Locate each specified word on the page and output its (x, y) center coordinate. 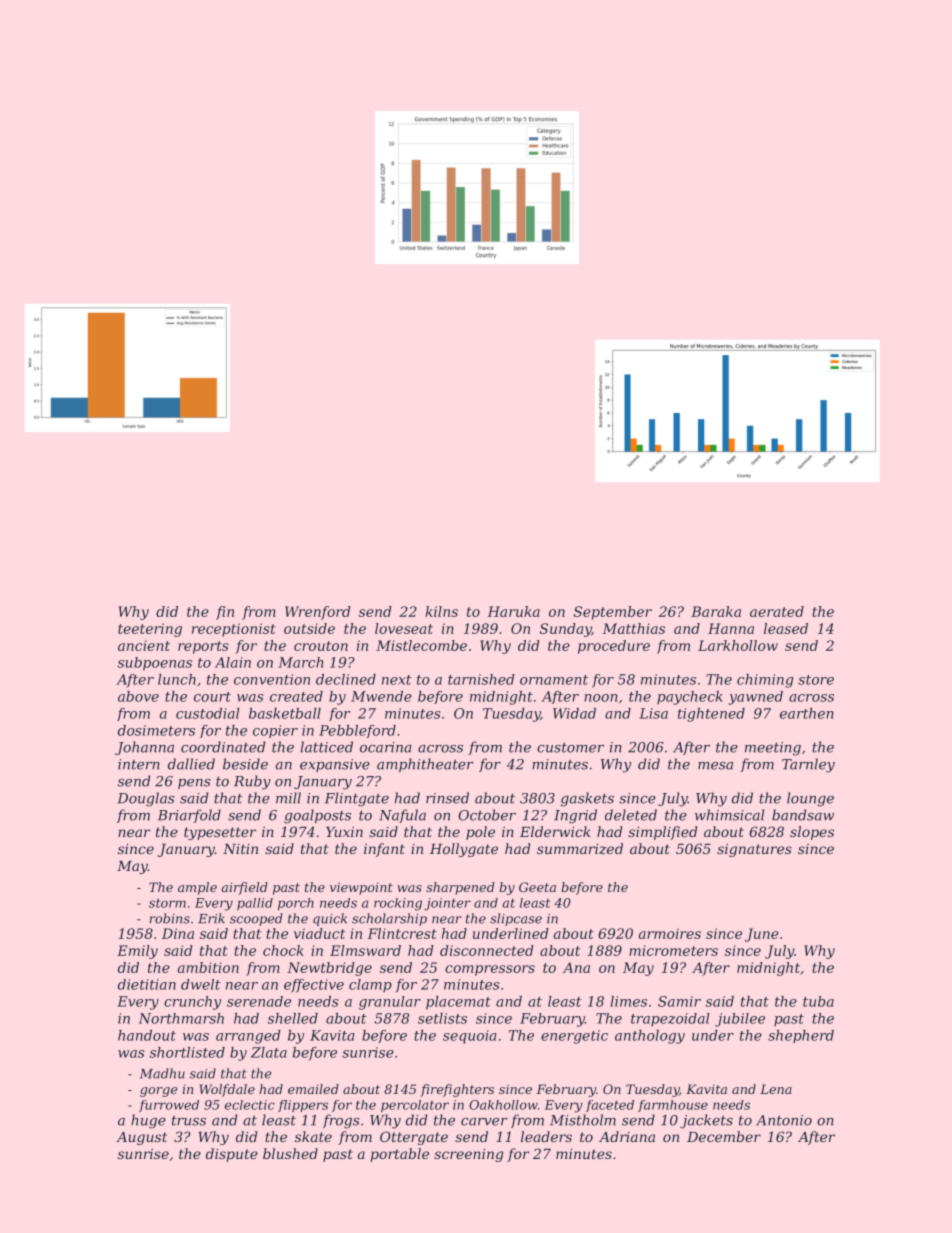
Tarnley (808, 765)
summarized (580, 849)
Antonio (784, 1120)
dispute (232, 1155)
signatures (754, 850)
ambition (208, 967)
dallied (191, 764)
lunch (177, 679)
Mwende (381, 696)
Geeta (537, 887)
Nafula (402, 816)
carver (484, 1122)
